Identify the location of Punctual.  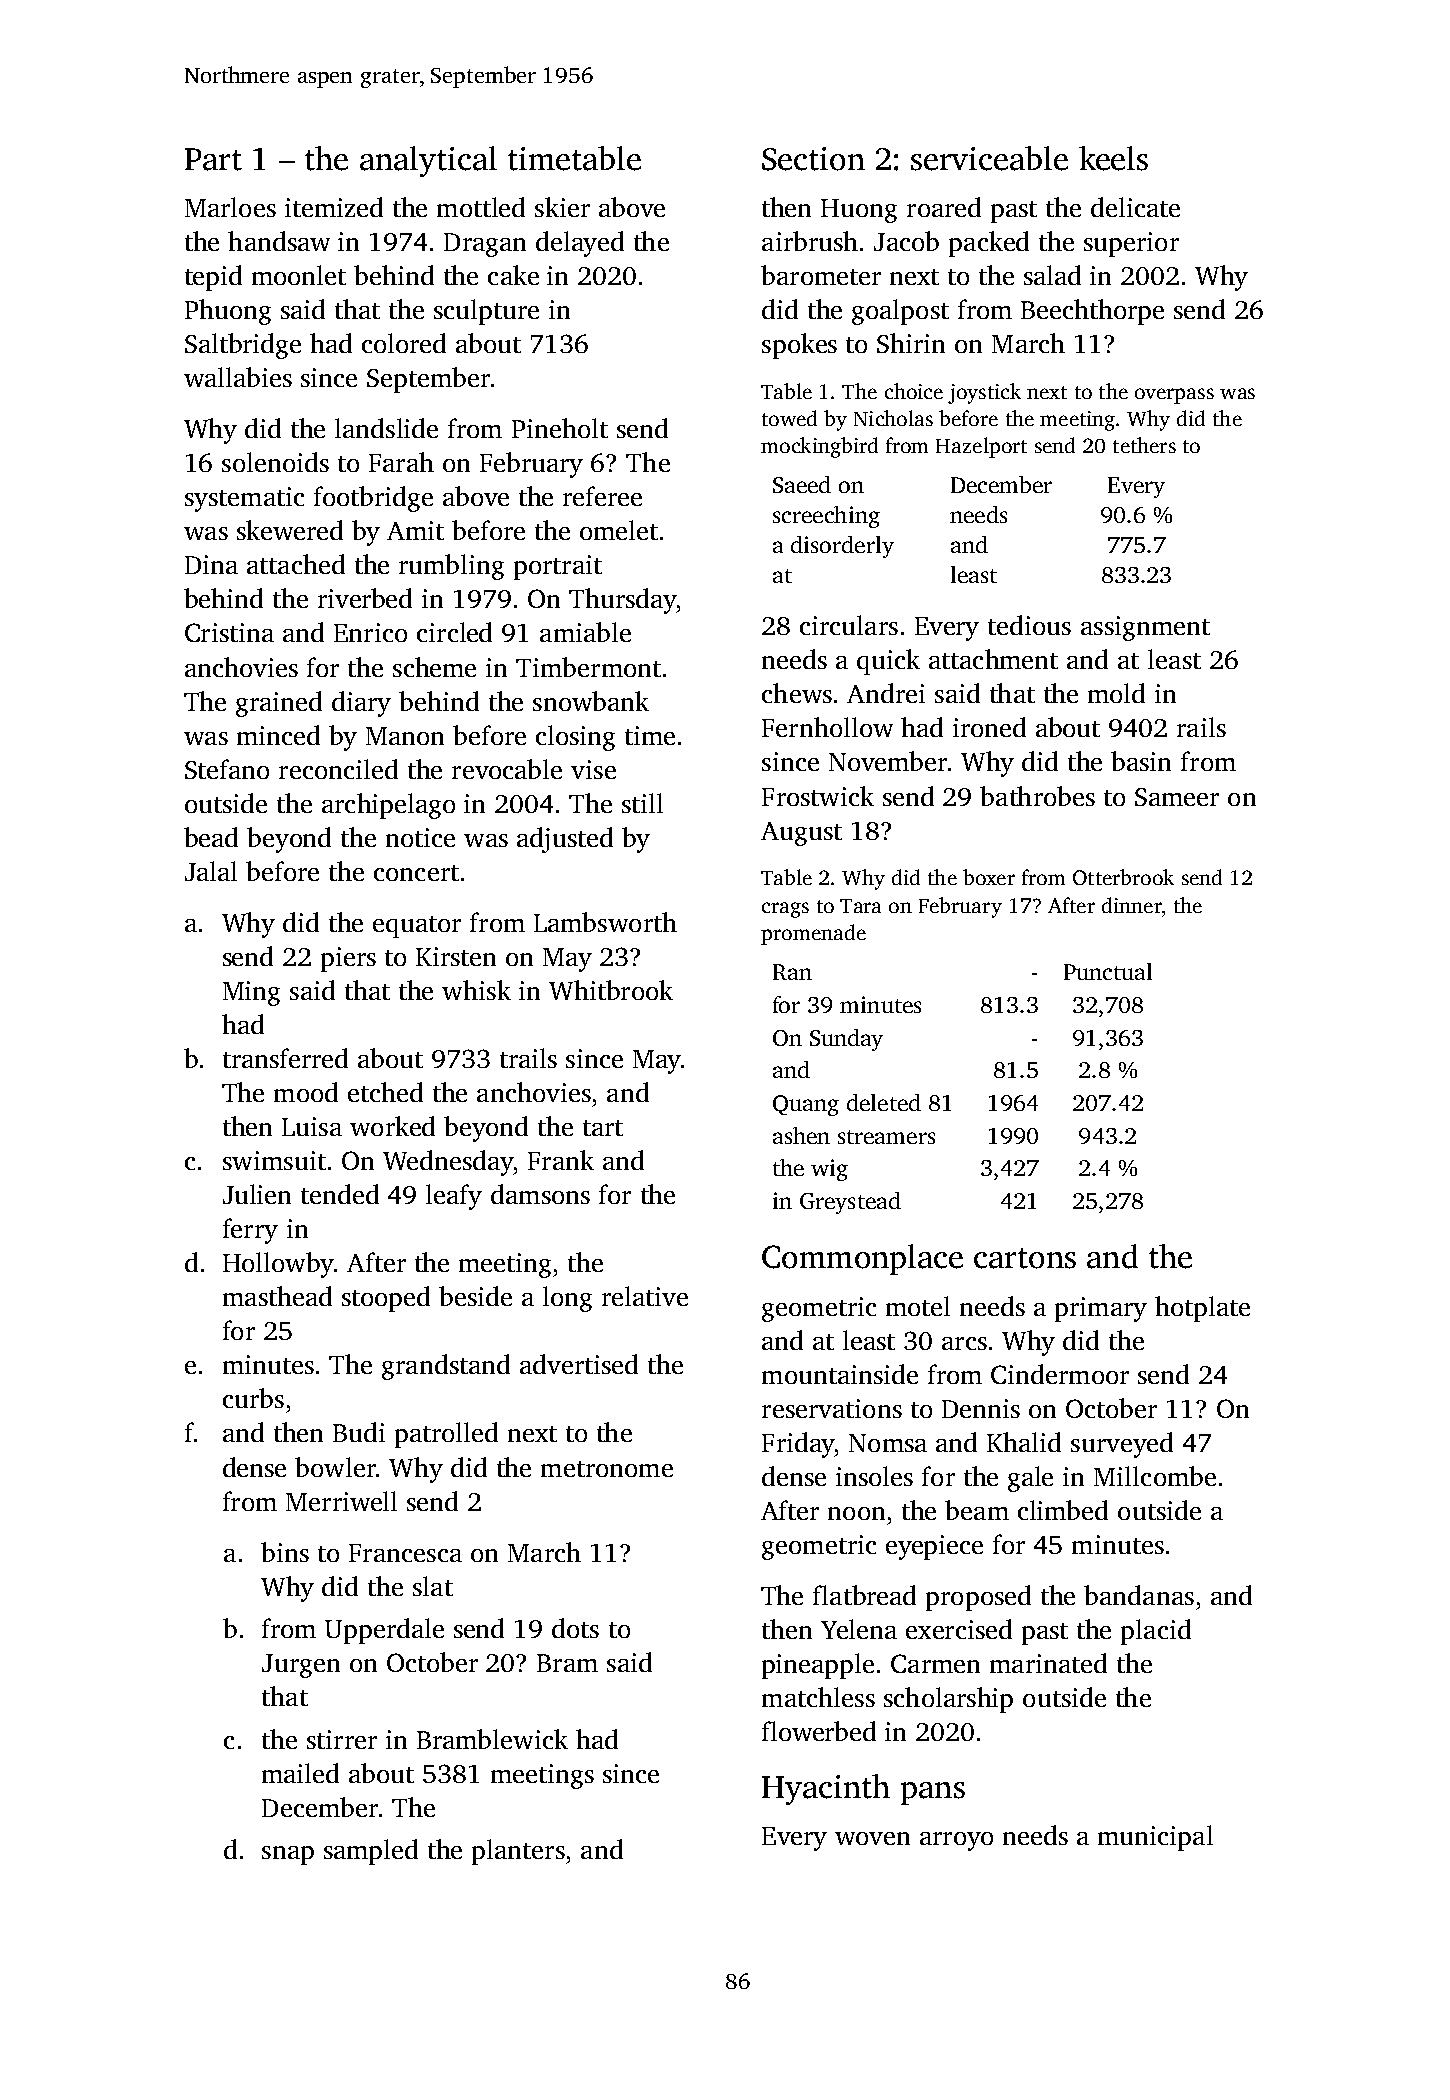
(1108, 971).
